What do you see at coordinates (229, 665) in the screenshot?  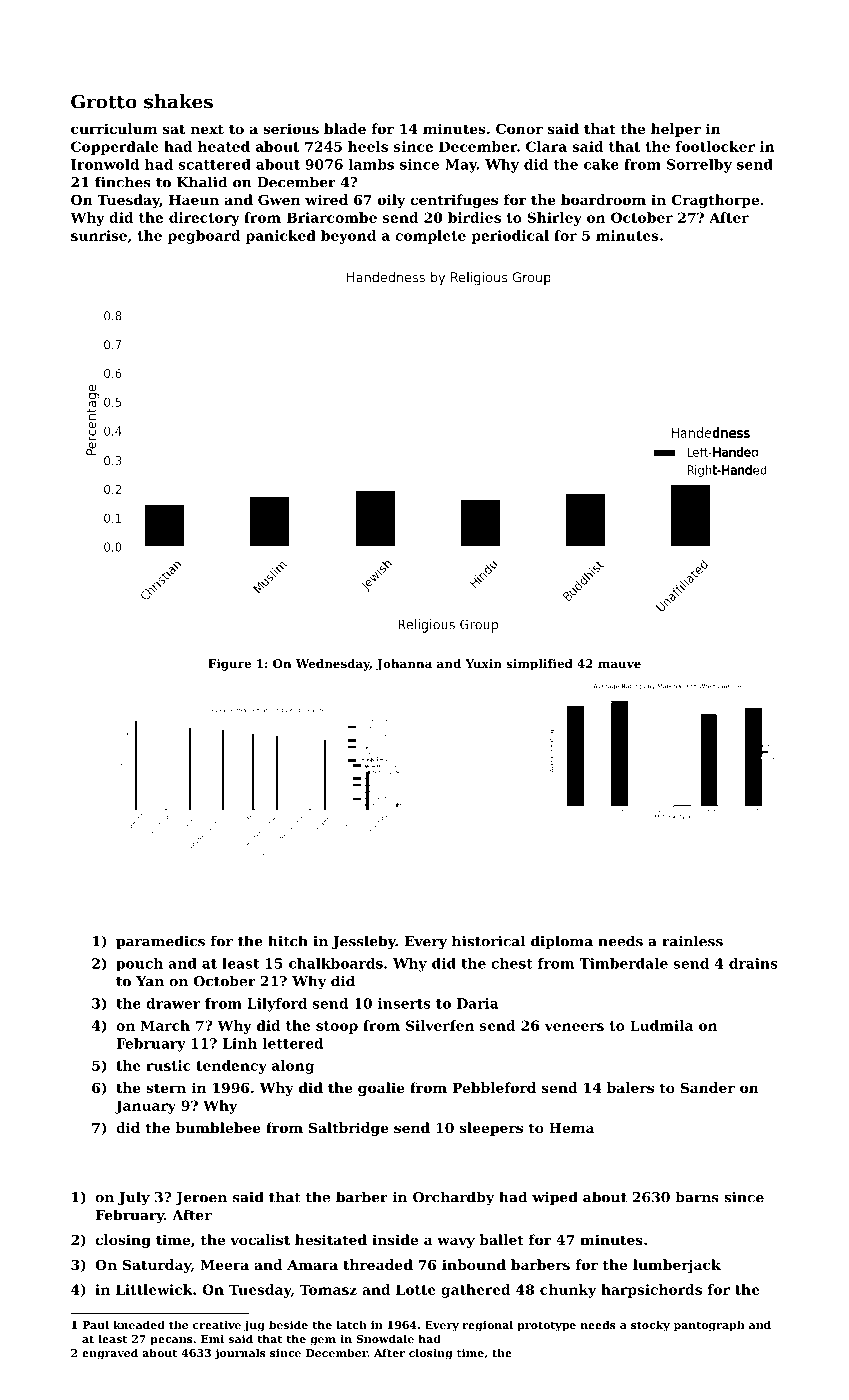 I see `Figure` at bounding box center [229, 665].
